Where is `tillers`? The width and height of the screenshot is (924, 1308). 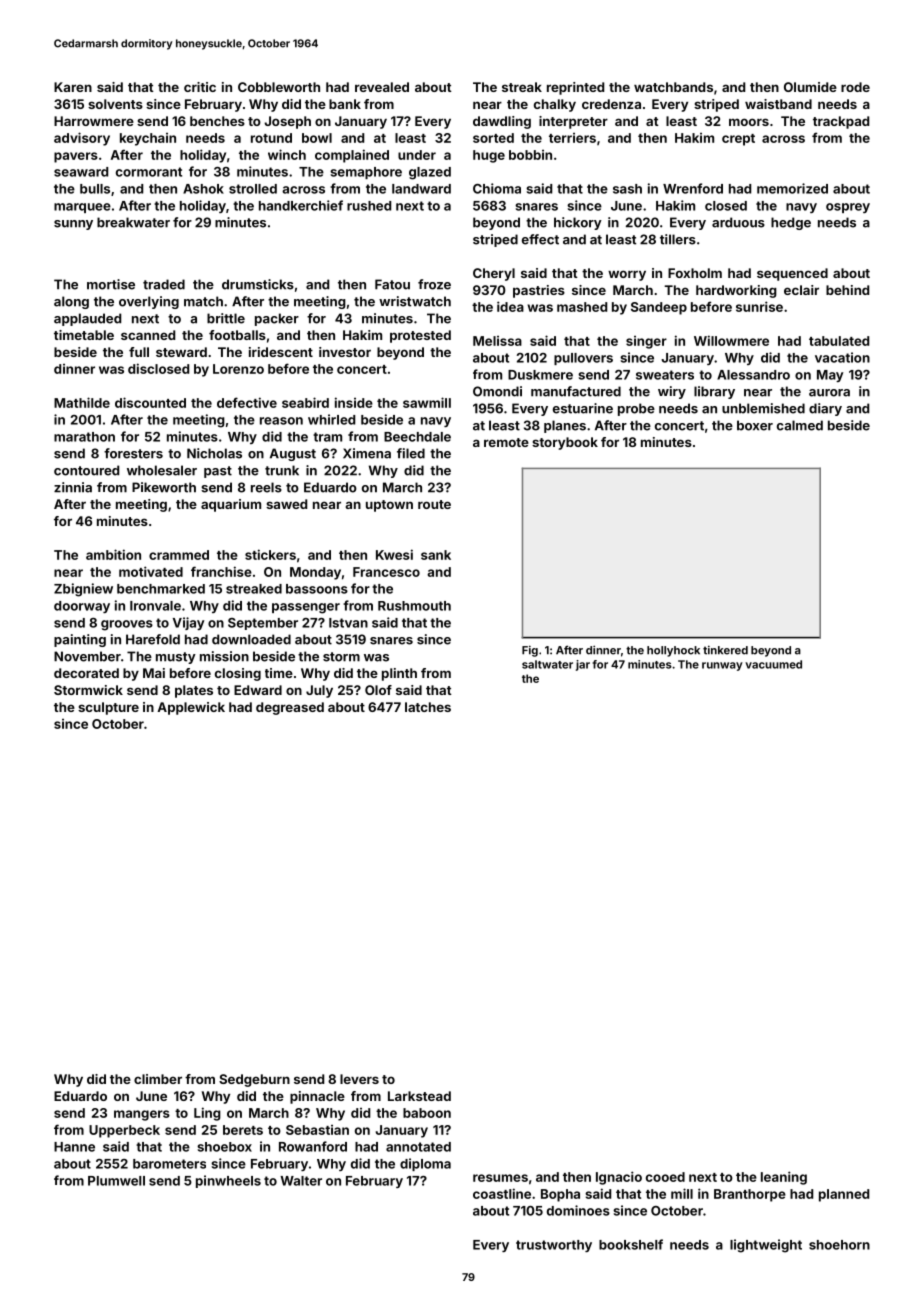 tillers is located at coordinates (678, 239).
